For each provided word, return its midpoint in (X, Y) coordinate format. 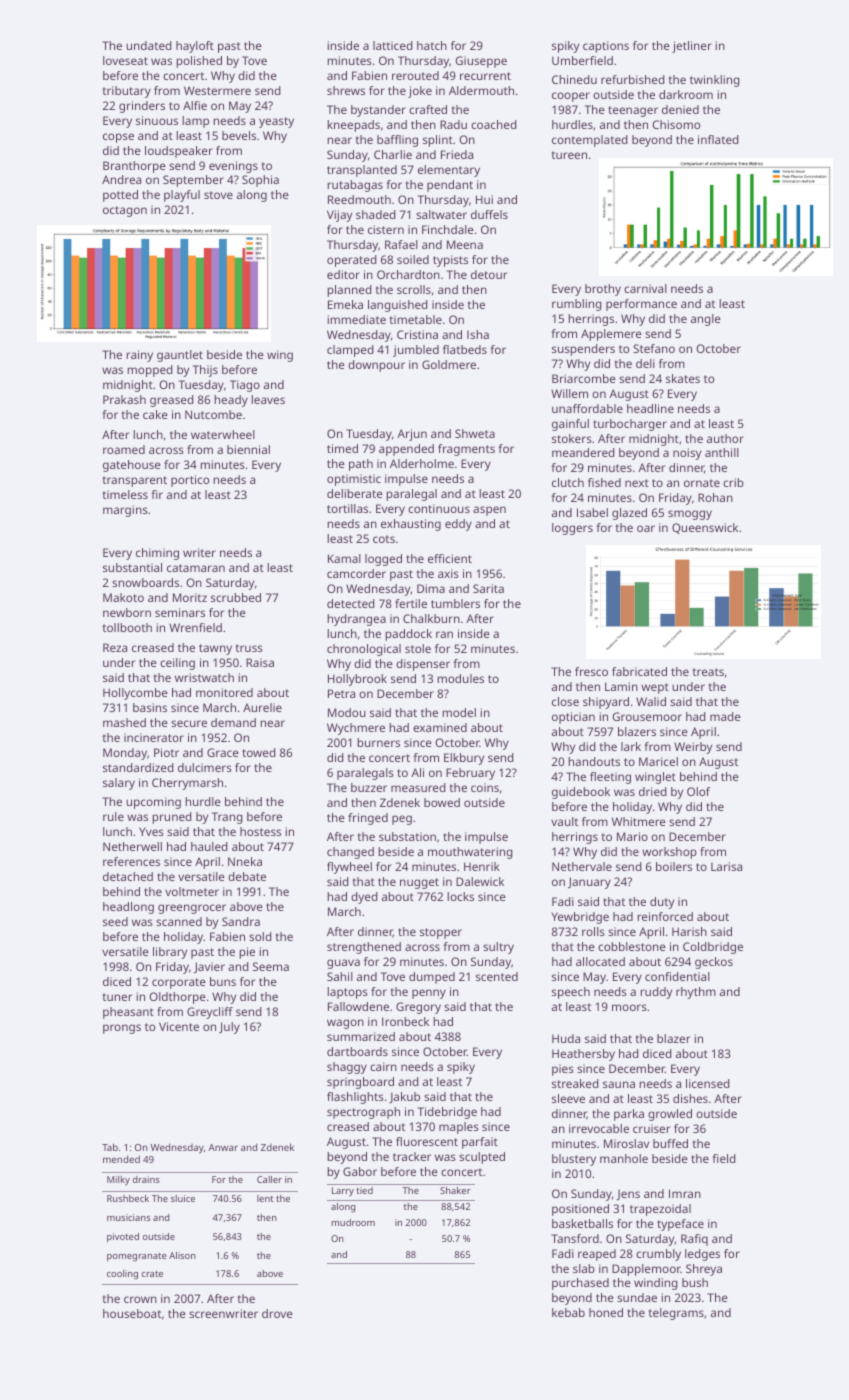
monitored (224, 692)
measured (418, 787)
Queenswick (705, 528)
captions (606, 47)
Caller (269, 1179)
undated (149, 45)
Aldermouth (481, 90)
